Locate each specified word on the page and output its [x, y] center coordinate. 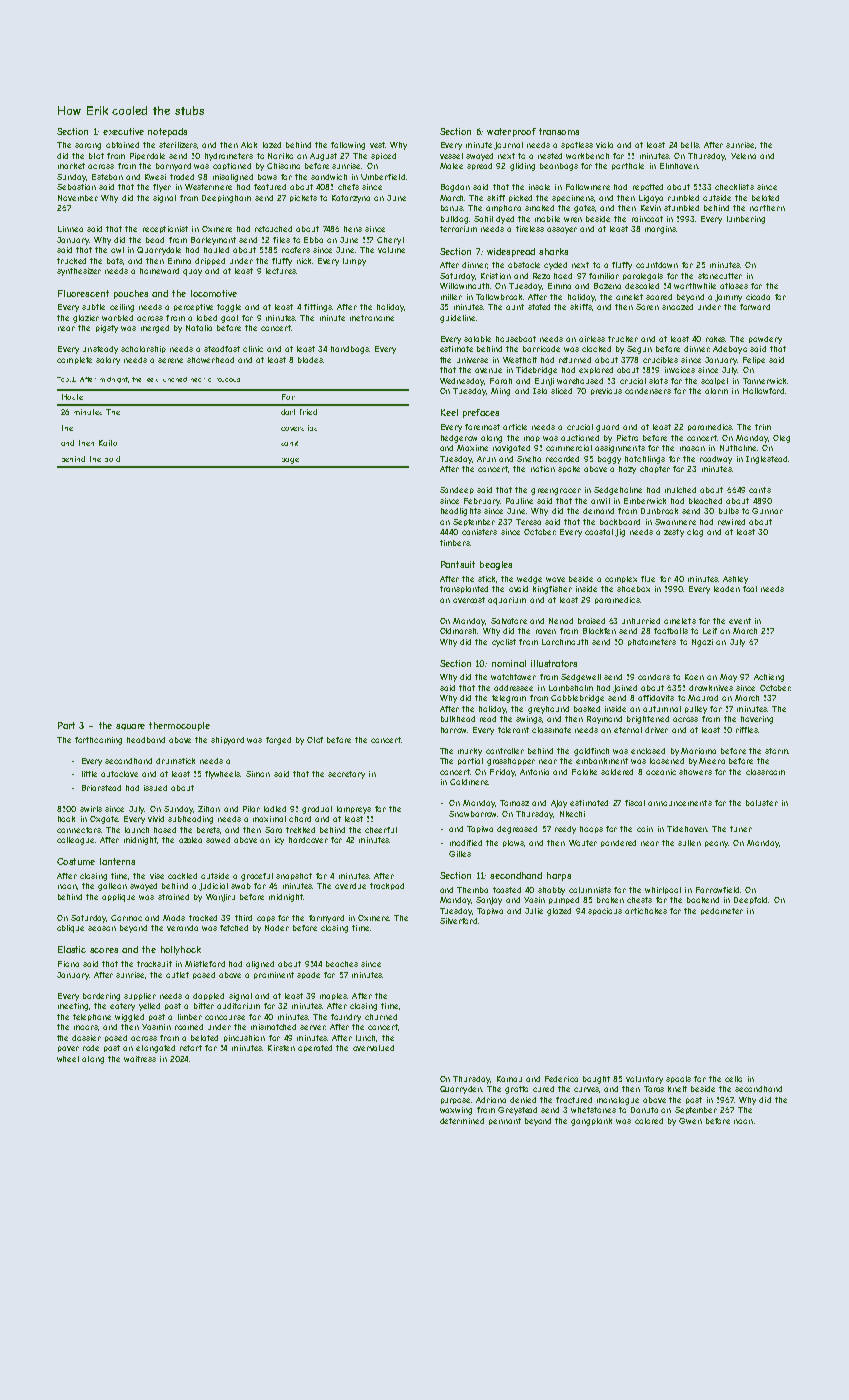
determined [462, 1121]
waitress [140, 1059]
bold [112, 459]
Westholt [520, 360]
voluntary [644, 1080]
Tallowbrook [499, 297]
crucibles [660, 360]
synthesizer [79, 272]
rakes [716, 339]
